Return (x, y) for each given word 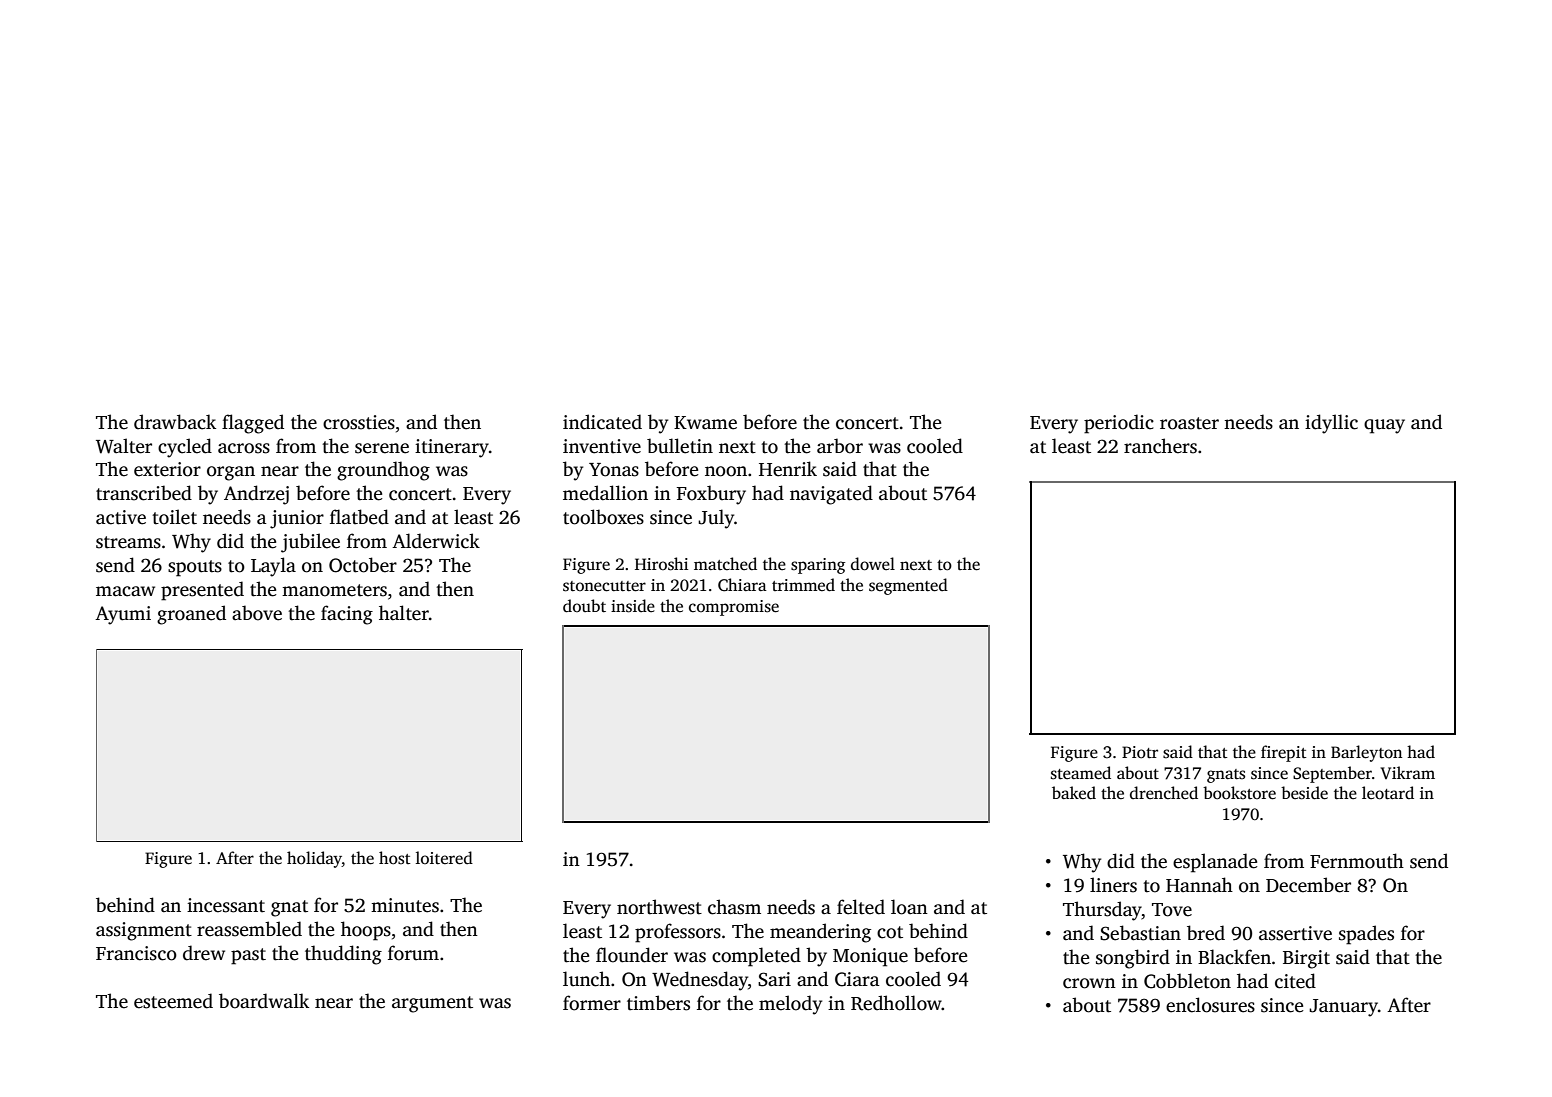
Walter (124, 446)
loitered (444, 858)
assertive (1295, 933)
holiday (314, 859)
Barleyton (1366, 753)
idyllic (1331, 424)
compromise (734, 608)
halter (404, 613)
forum (413, 953)
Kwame (705, 423)
